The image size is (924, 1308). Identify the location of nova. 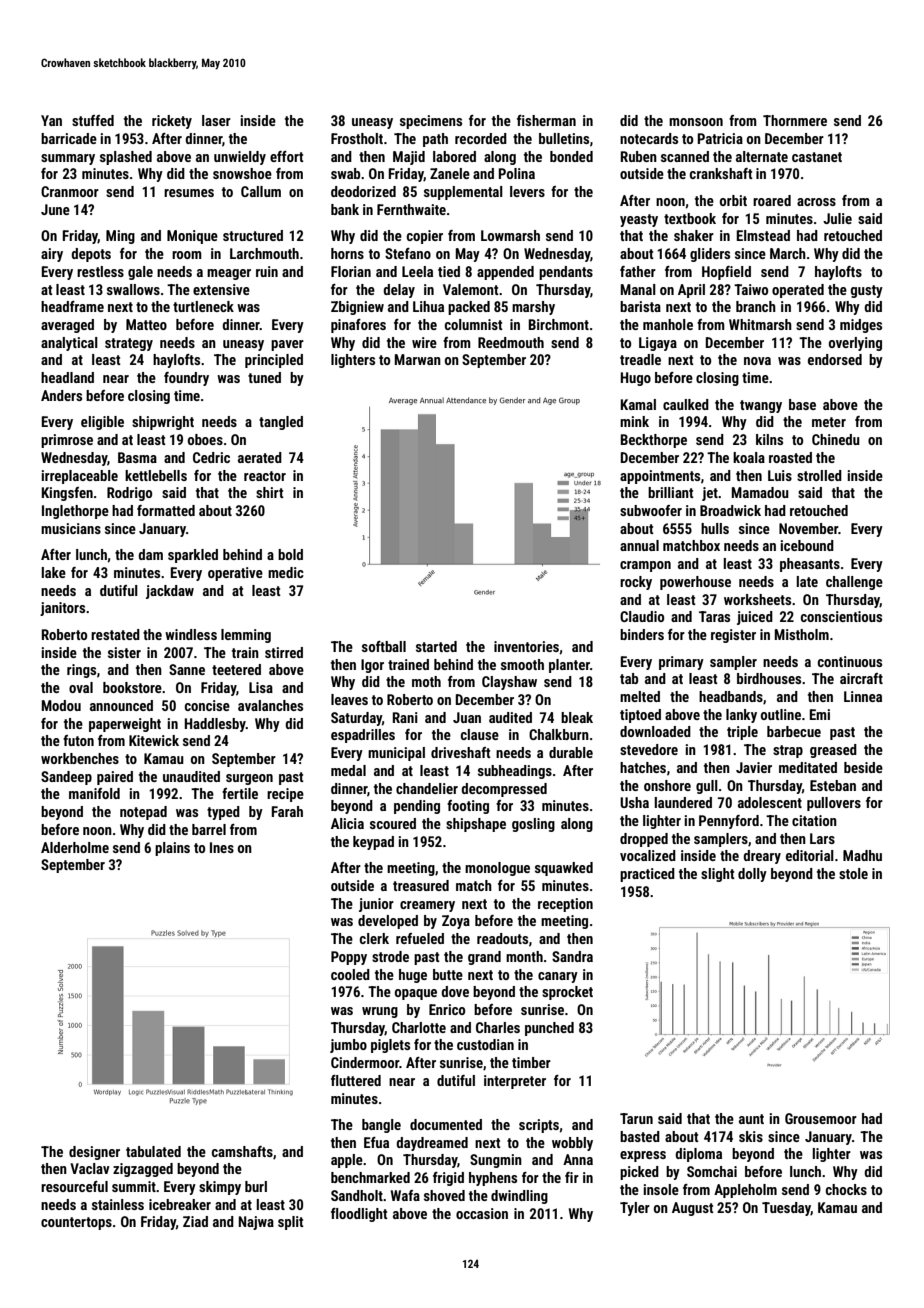
(757, 361).
